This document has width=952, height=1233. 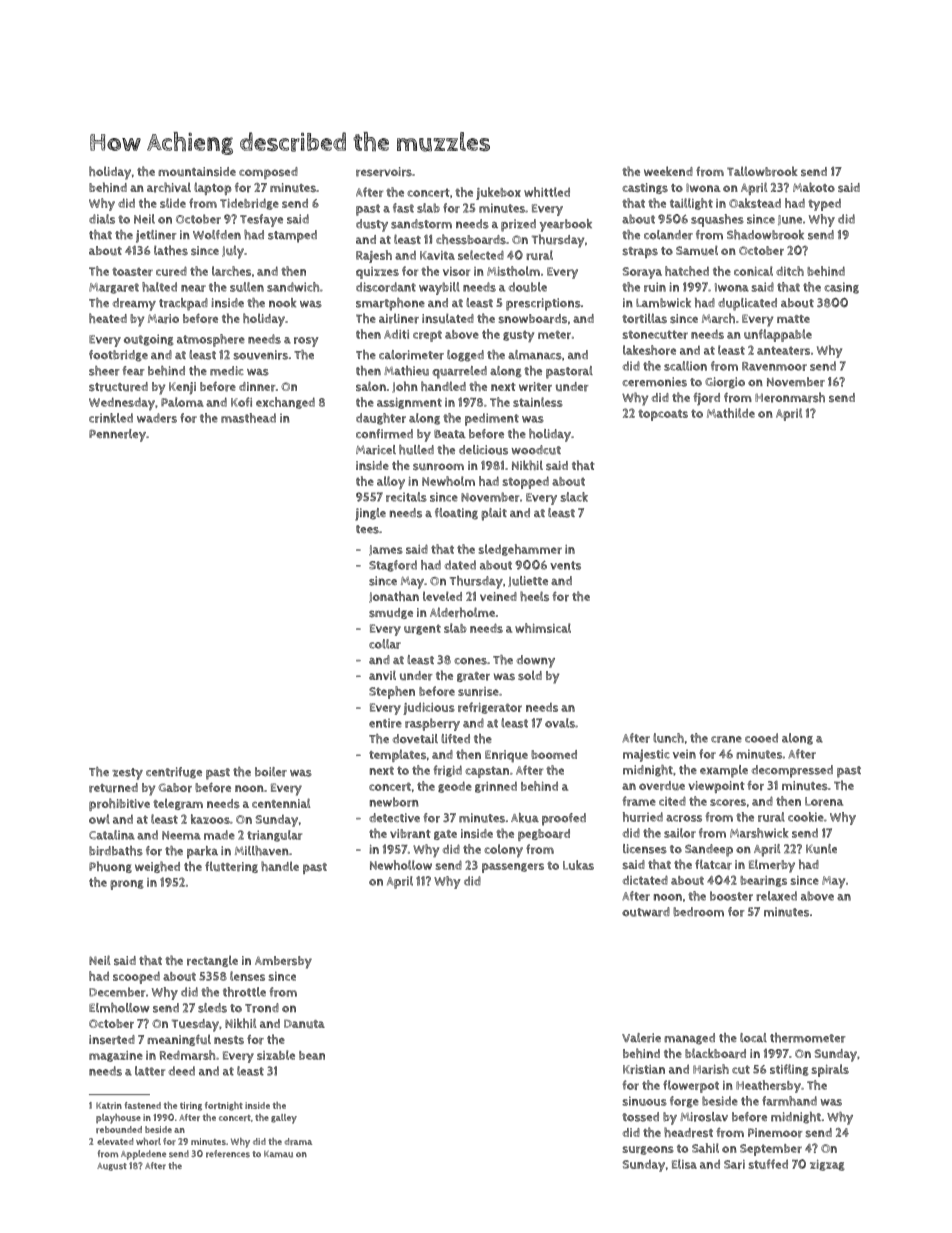 I want to click on elevated, so click(x=115, y=1141).
